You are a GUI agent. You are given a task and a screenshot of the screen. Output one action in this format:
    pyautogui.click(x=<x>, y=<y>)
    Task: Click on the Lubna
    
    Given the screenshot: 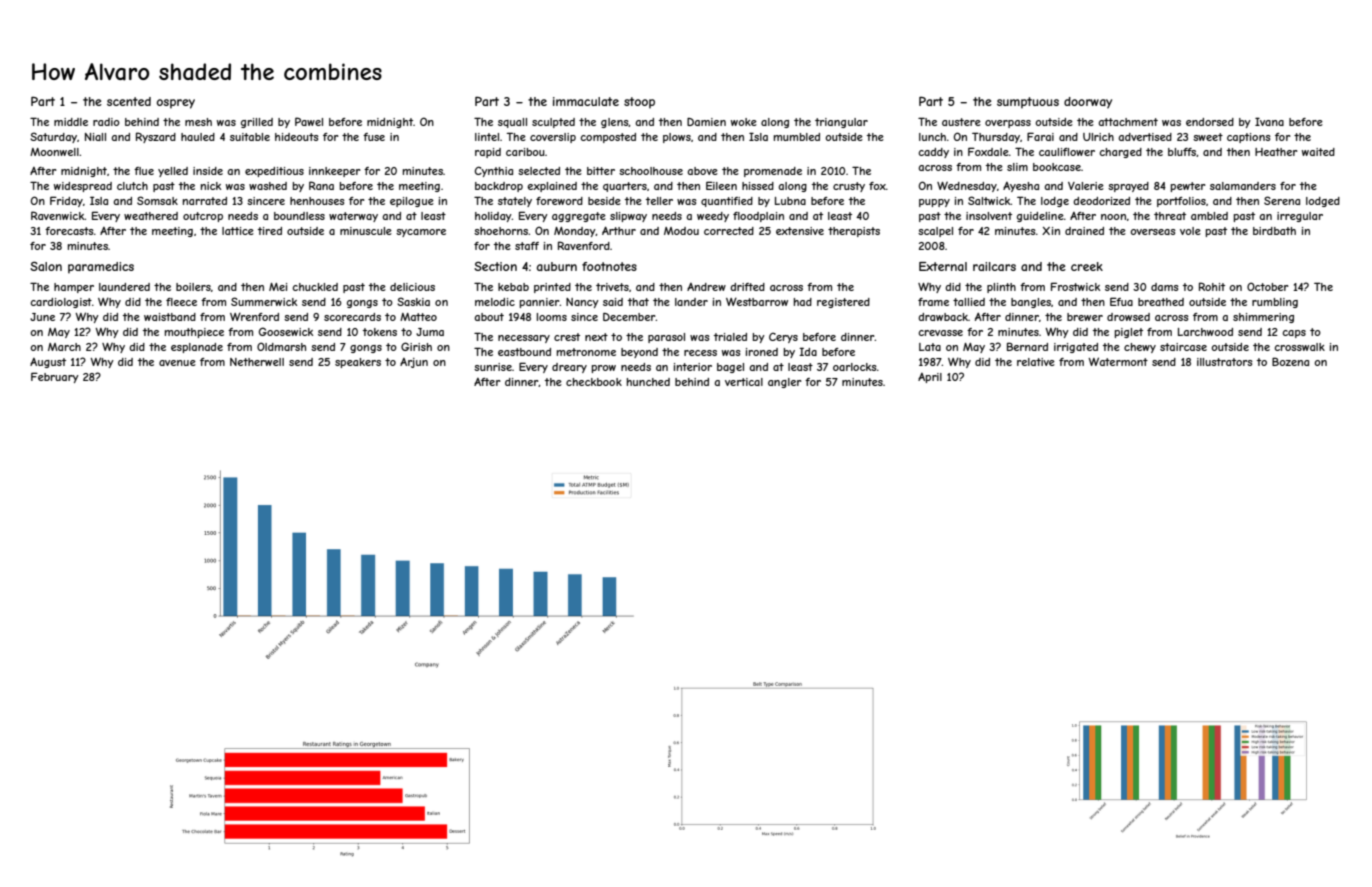 What is the action you would take?
    pyautogui.click(x=790, y=201)
